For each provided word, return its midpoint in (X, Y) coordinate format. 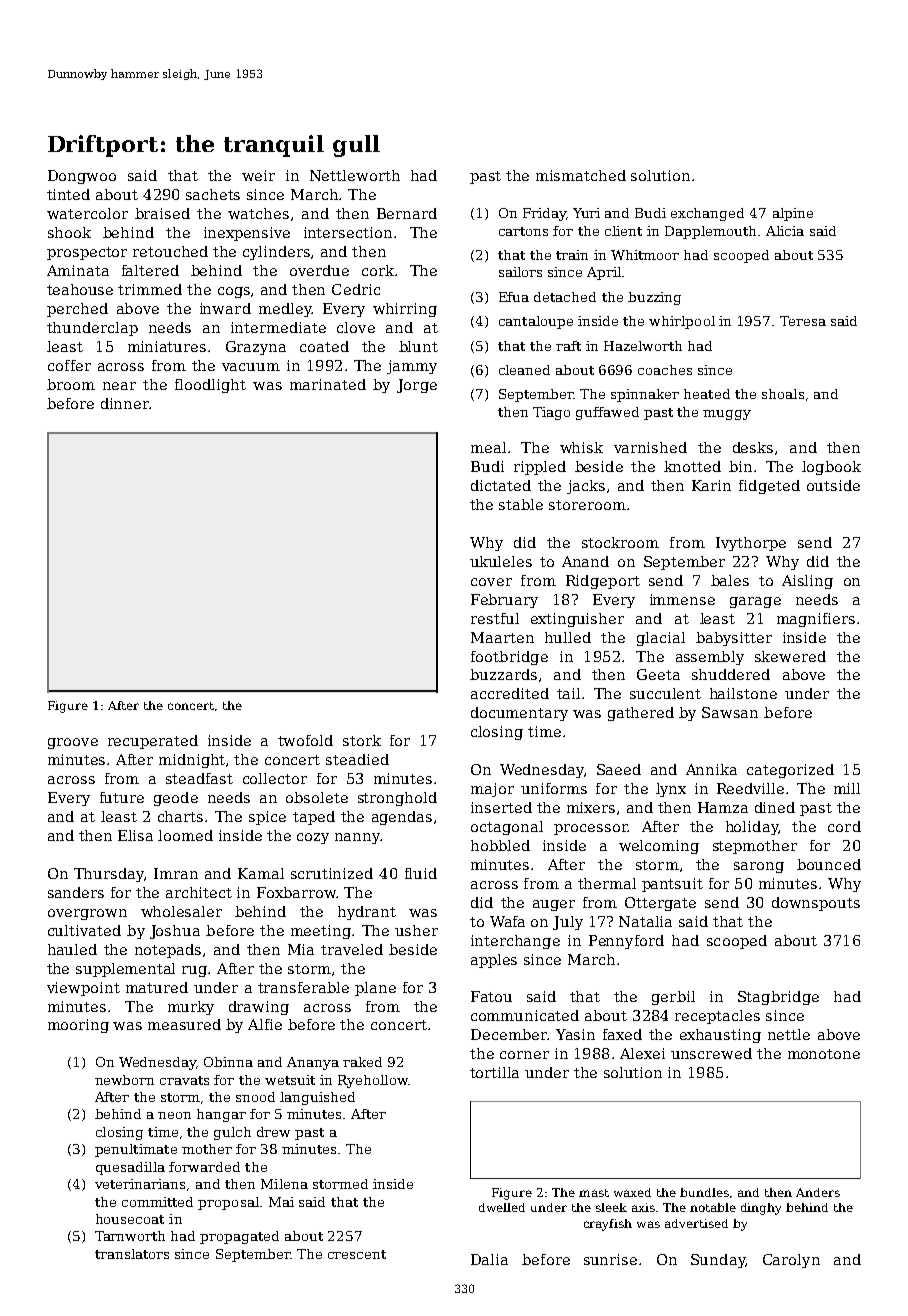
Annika (711, 769)
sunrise (610, 1259)
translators (132, 1254)
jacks (586, 487)
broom (71, 384)
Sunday (718, 1261)
